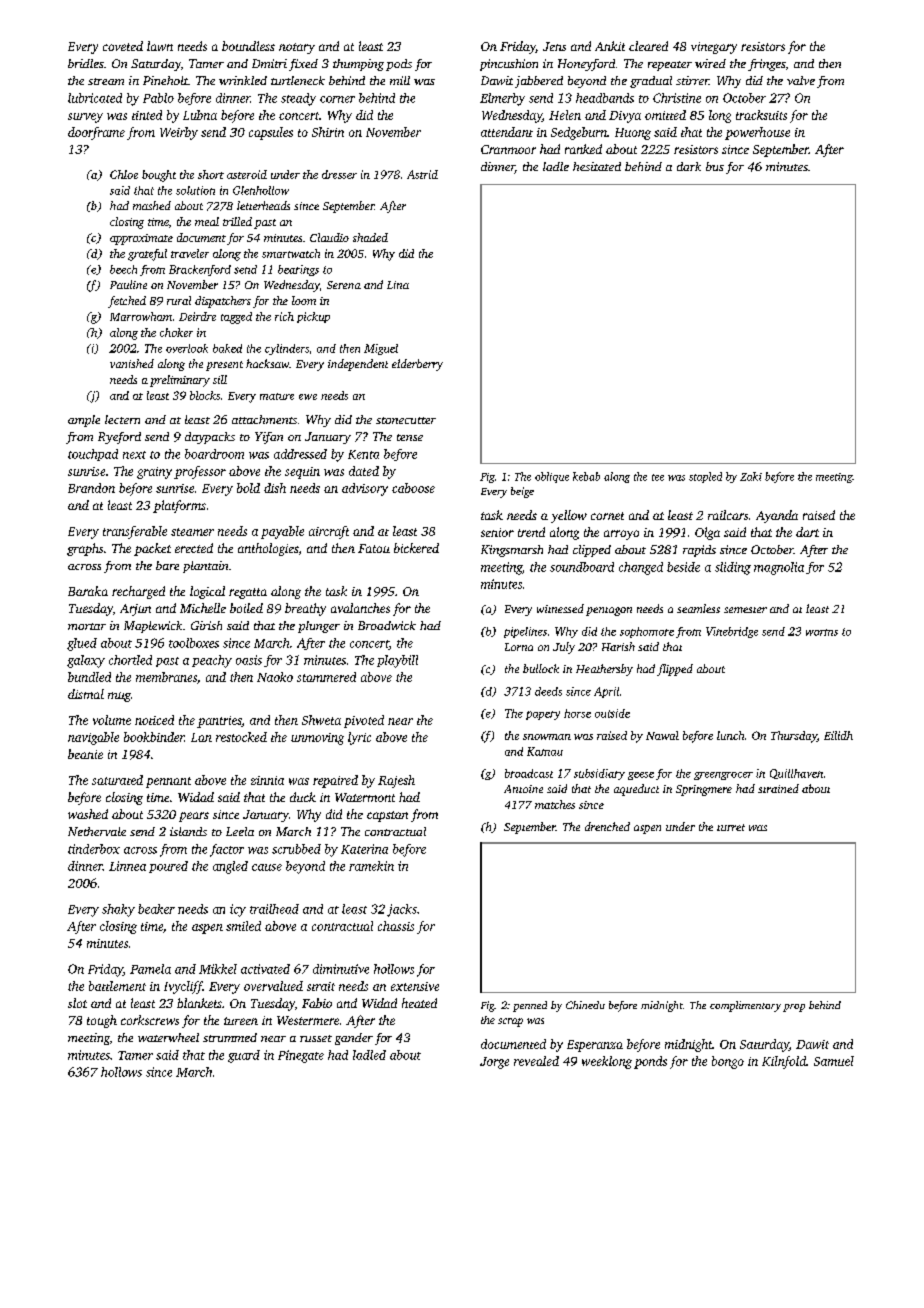 Image resolution: width=924 pixels, height=1308 pixels. What do you see at coordinates (159, 176) in the screenshot?
I see `bought` at bounding box center [159, 176].
